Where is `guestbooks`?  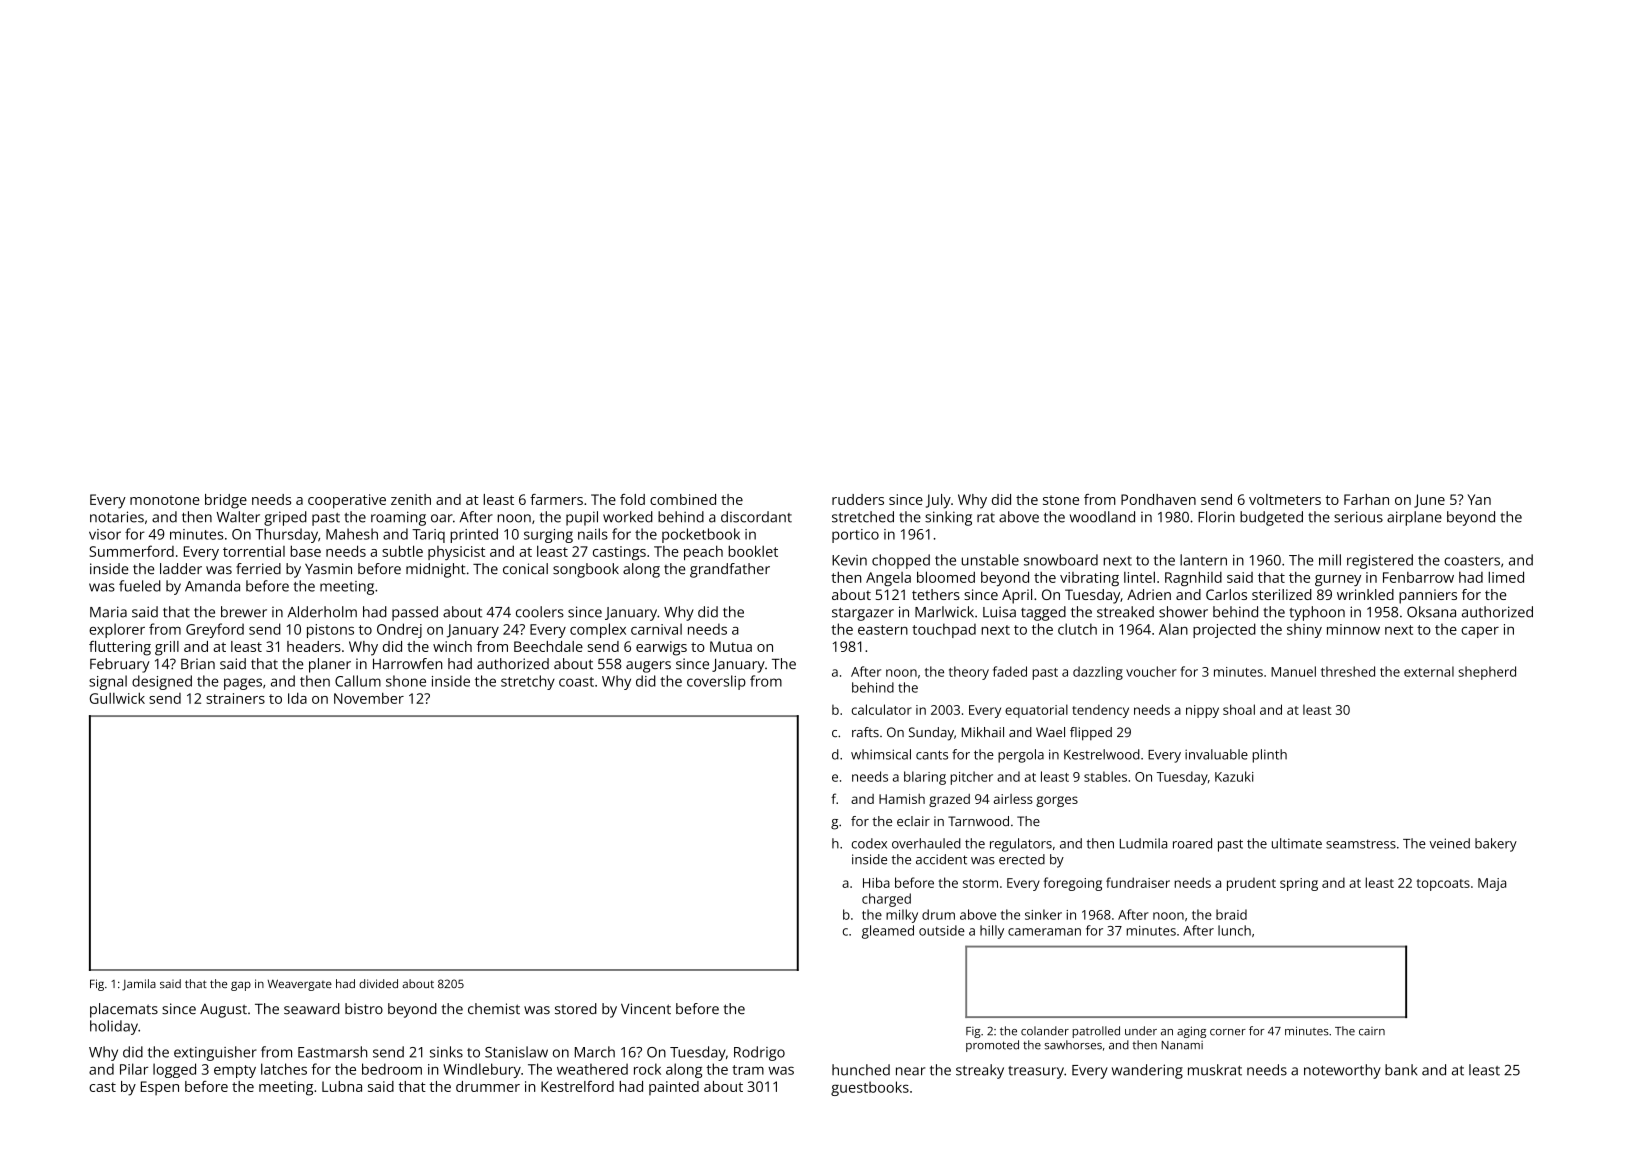
guestbooks is located at coordinates (870, 1088).
